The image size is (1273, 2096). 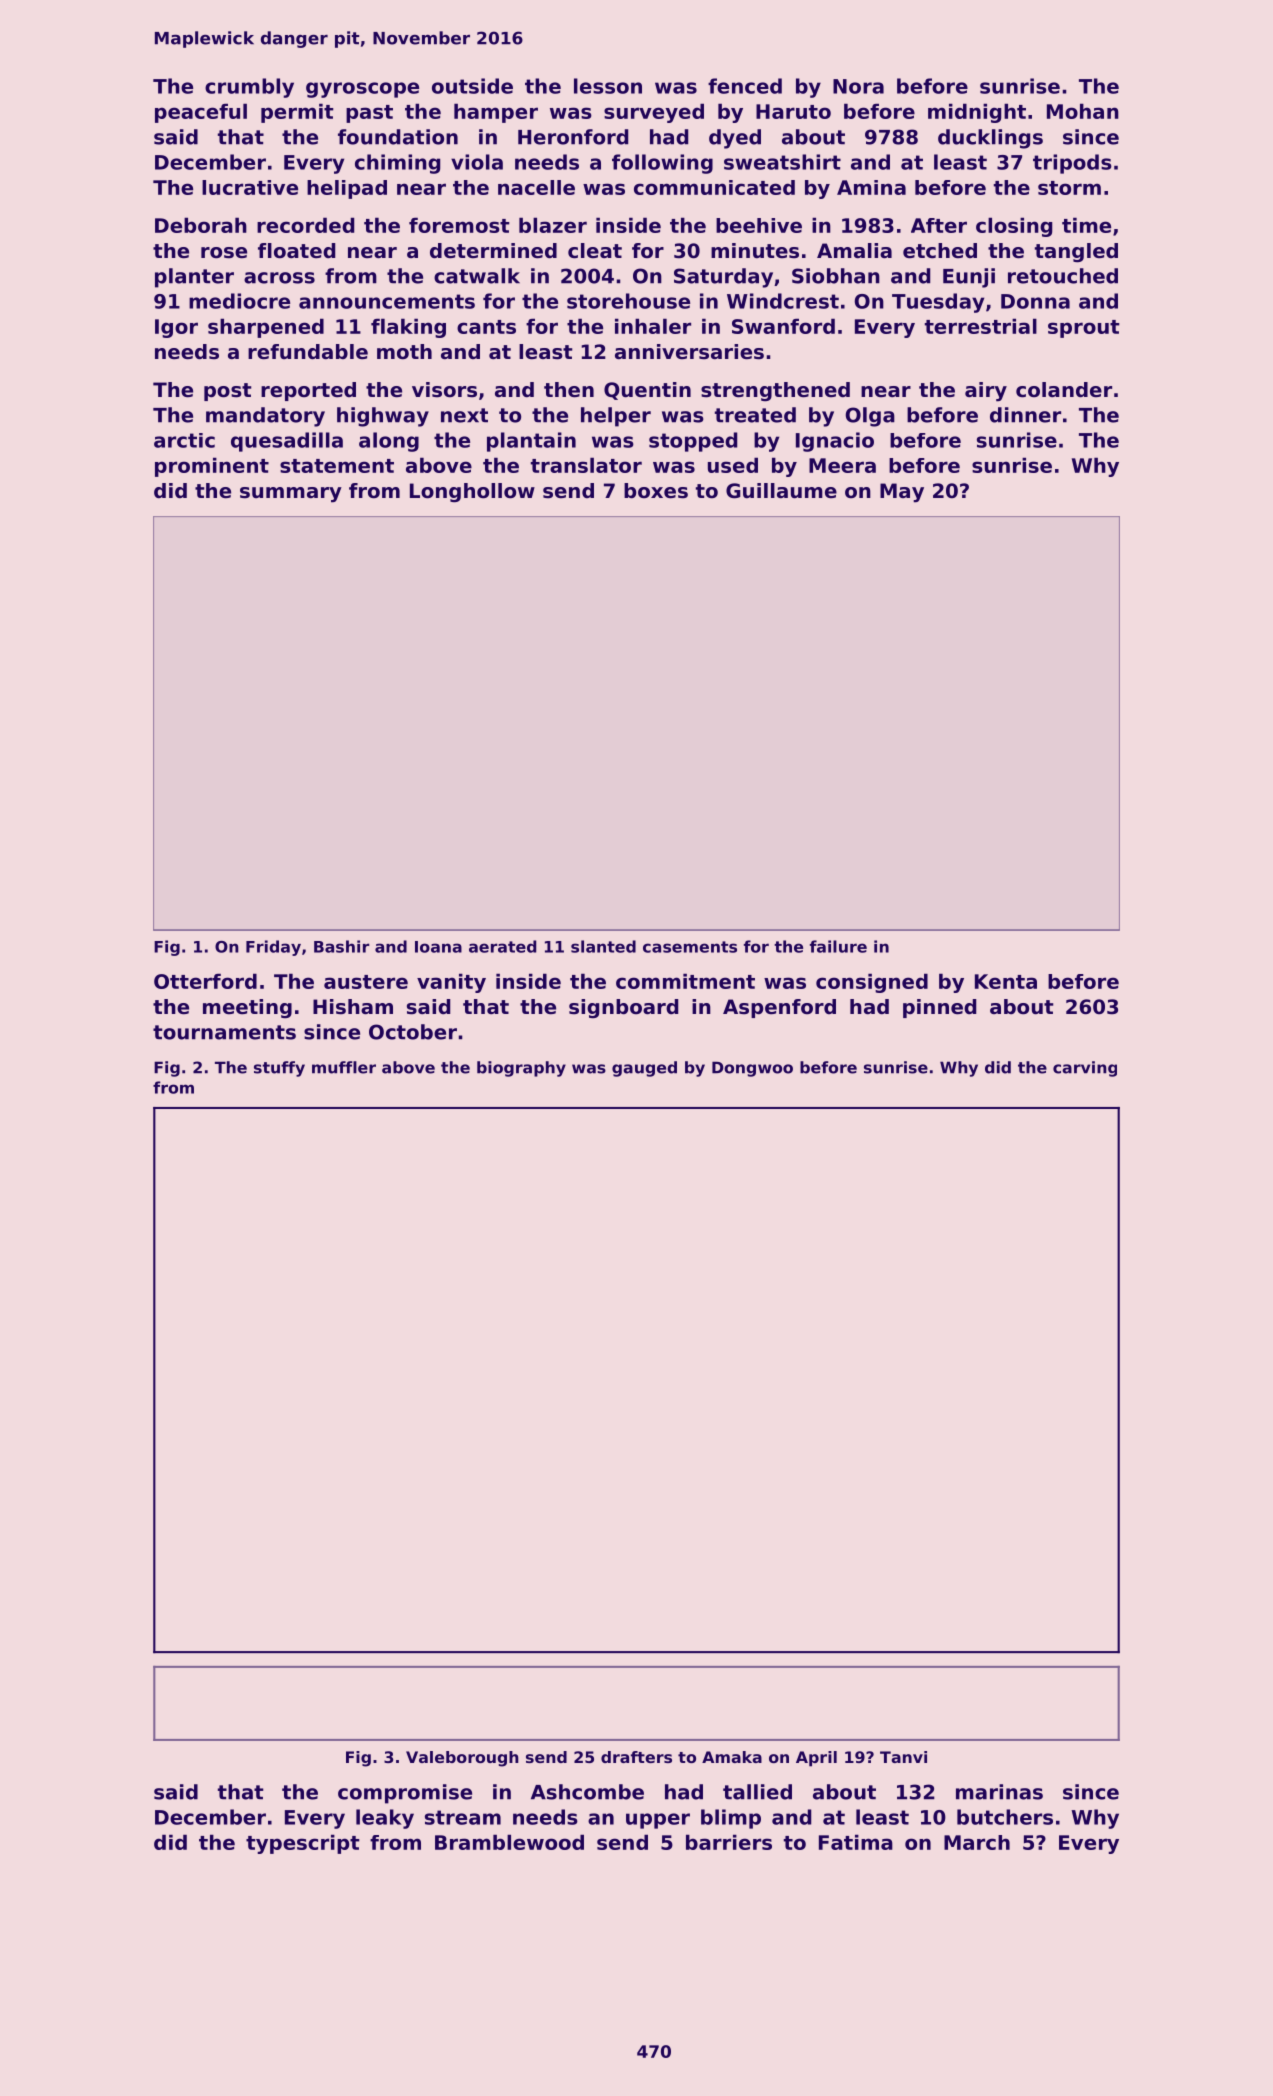 What do you see at coordinates (858, 86) in the page?
I see `Nora` at bounding box center [858, 86].
